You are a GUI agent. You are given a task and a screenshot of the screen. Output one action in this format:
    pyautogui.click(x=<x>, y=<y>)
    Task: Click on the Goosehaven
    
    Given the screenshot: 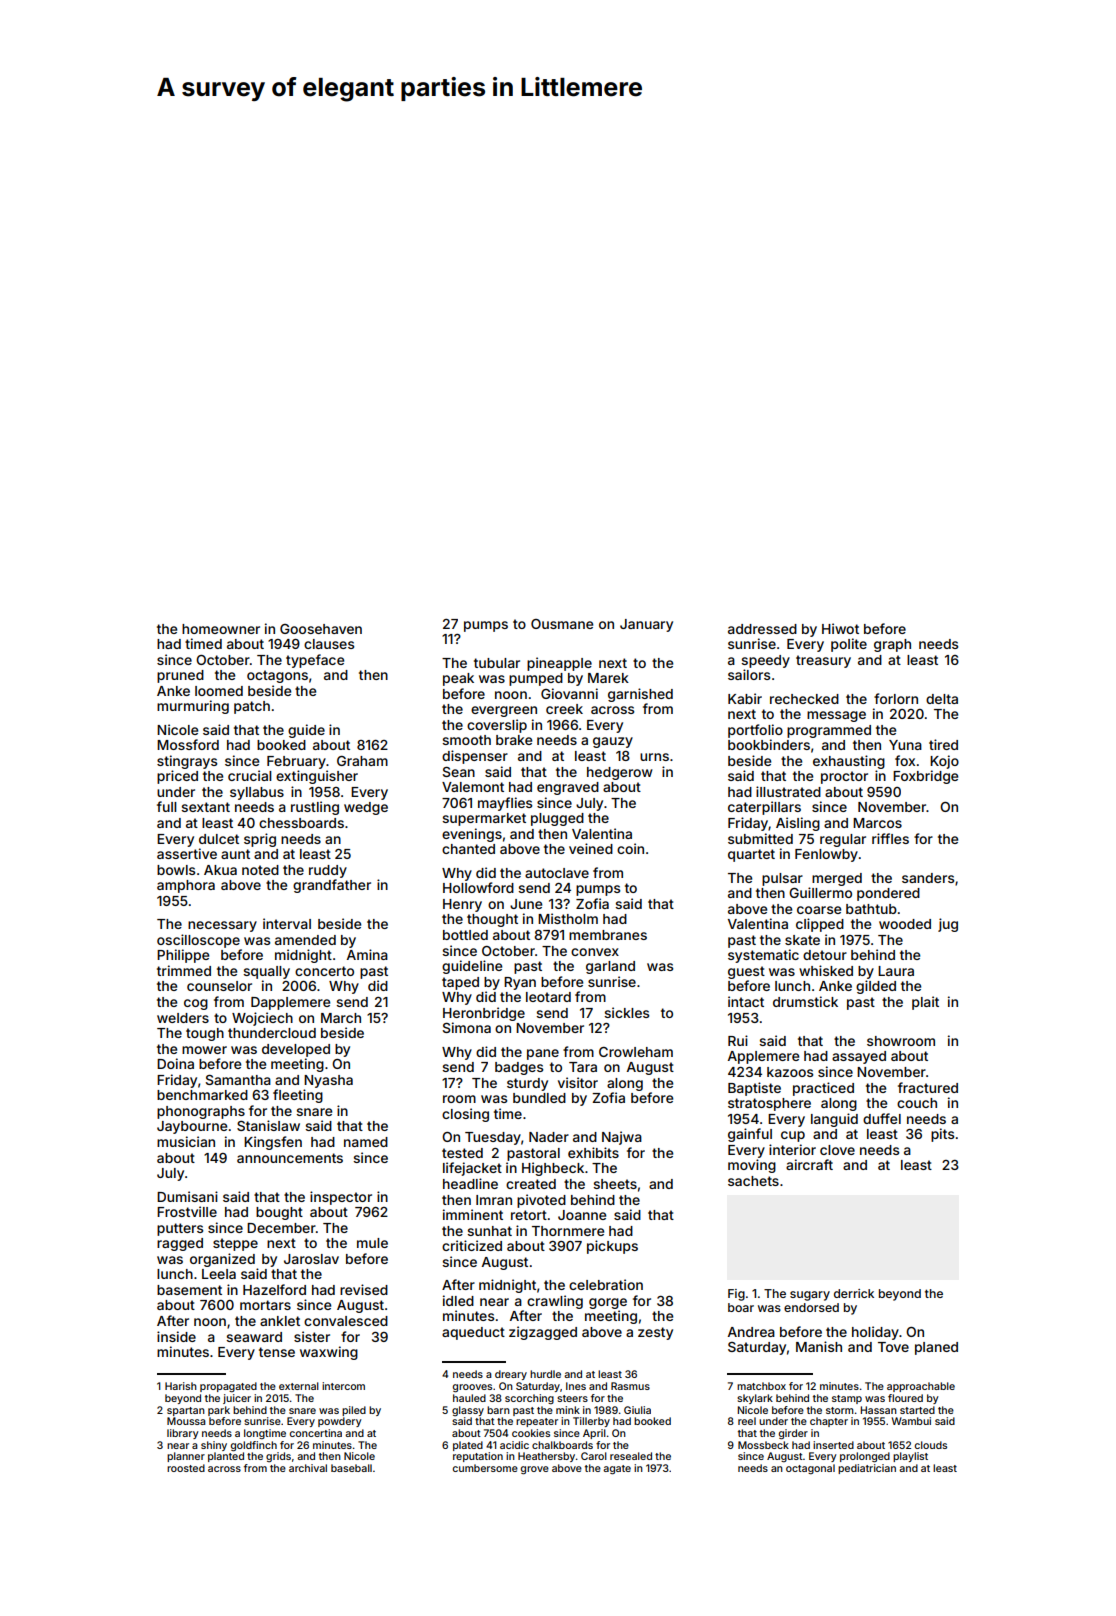 What is the action you would take?
    pyautogui.click(x=321, y=629)
